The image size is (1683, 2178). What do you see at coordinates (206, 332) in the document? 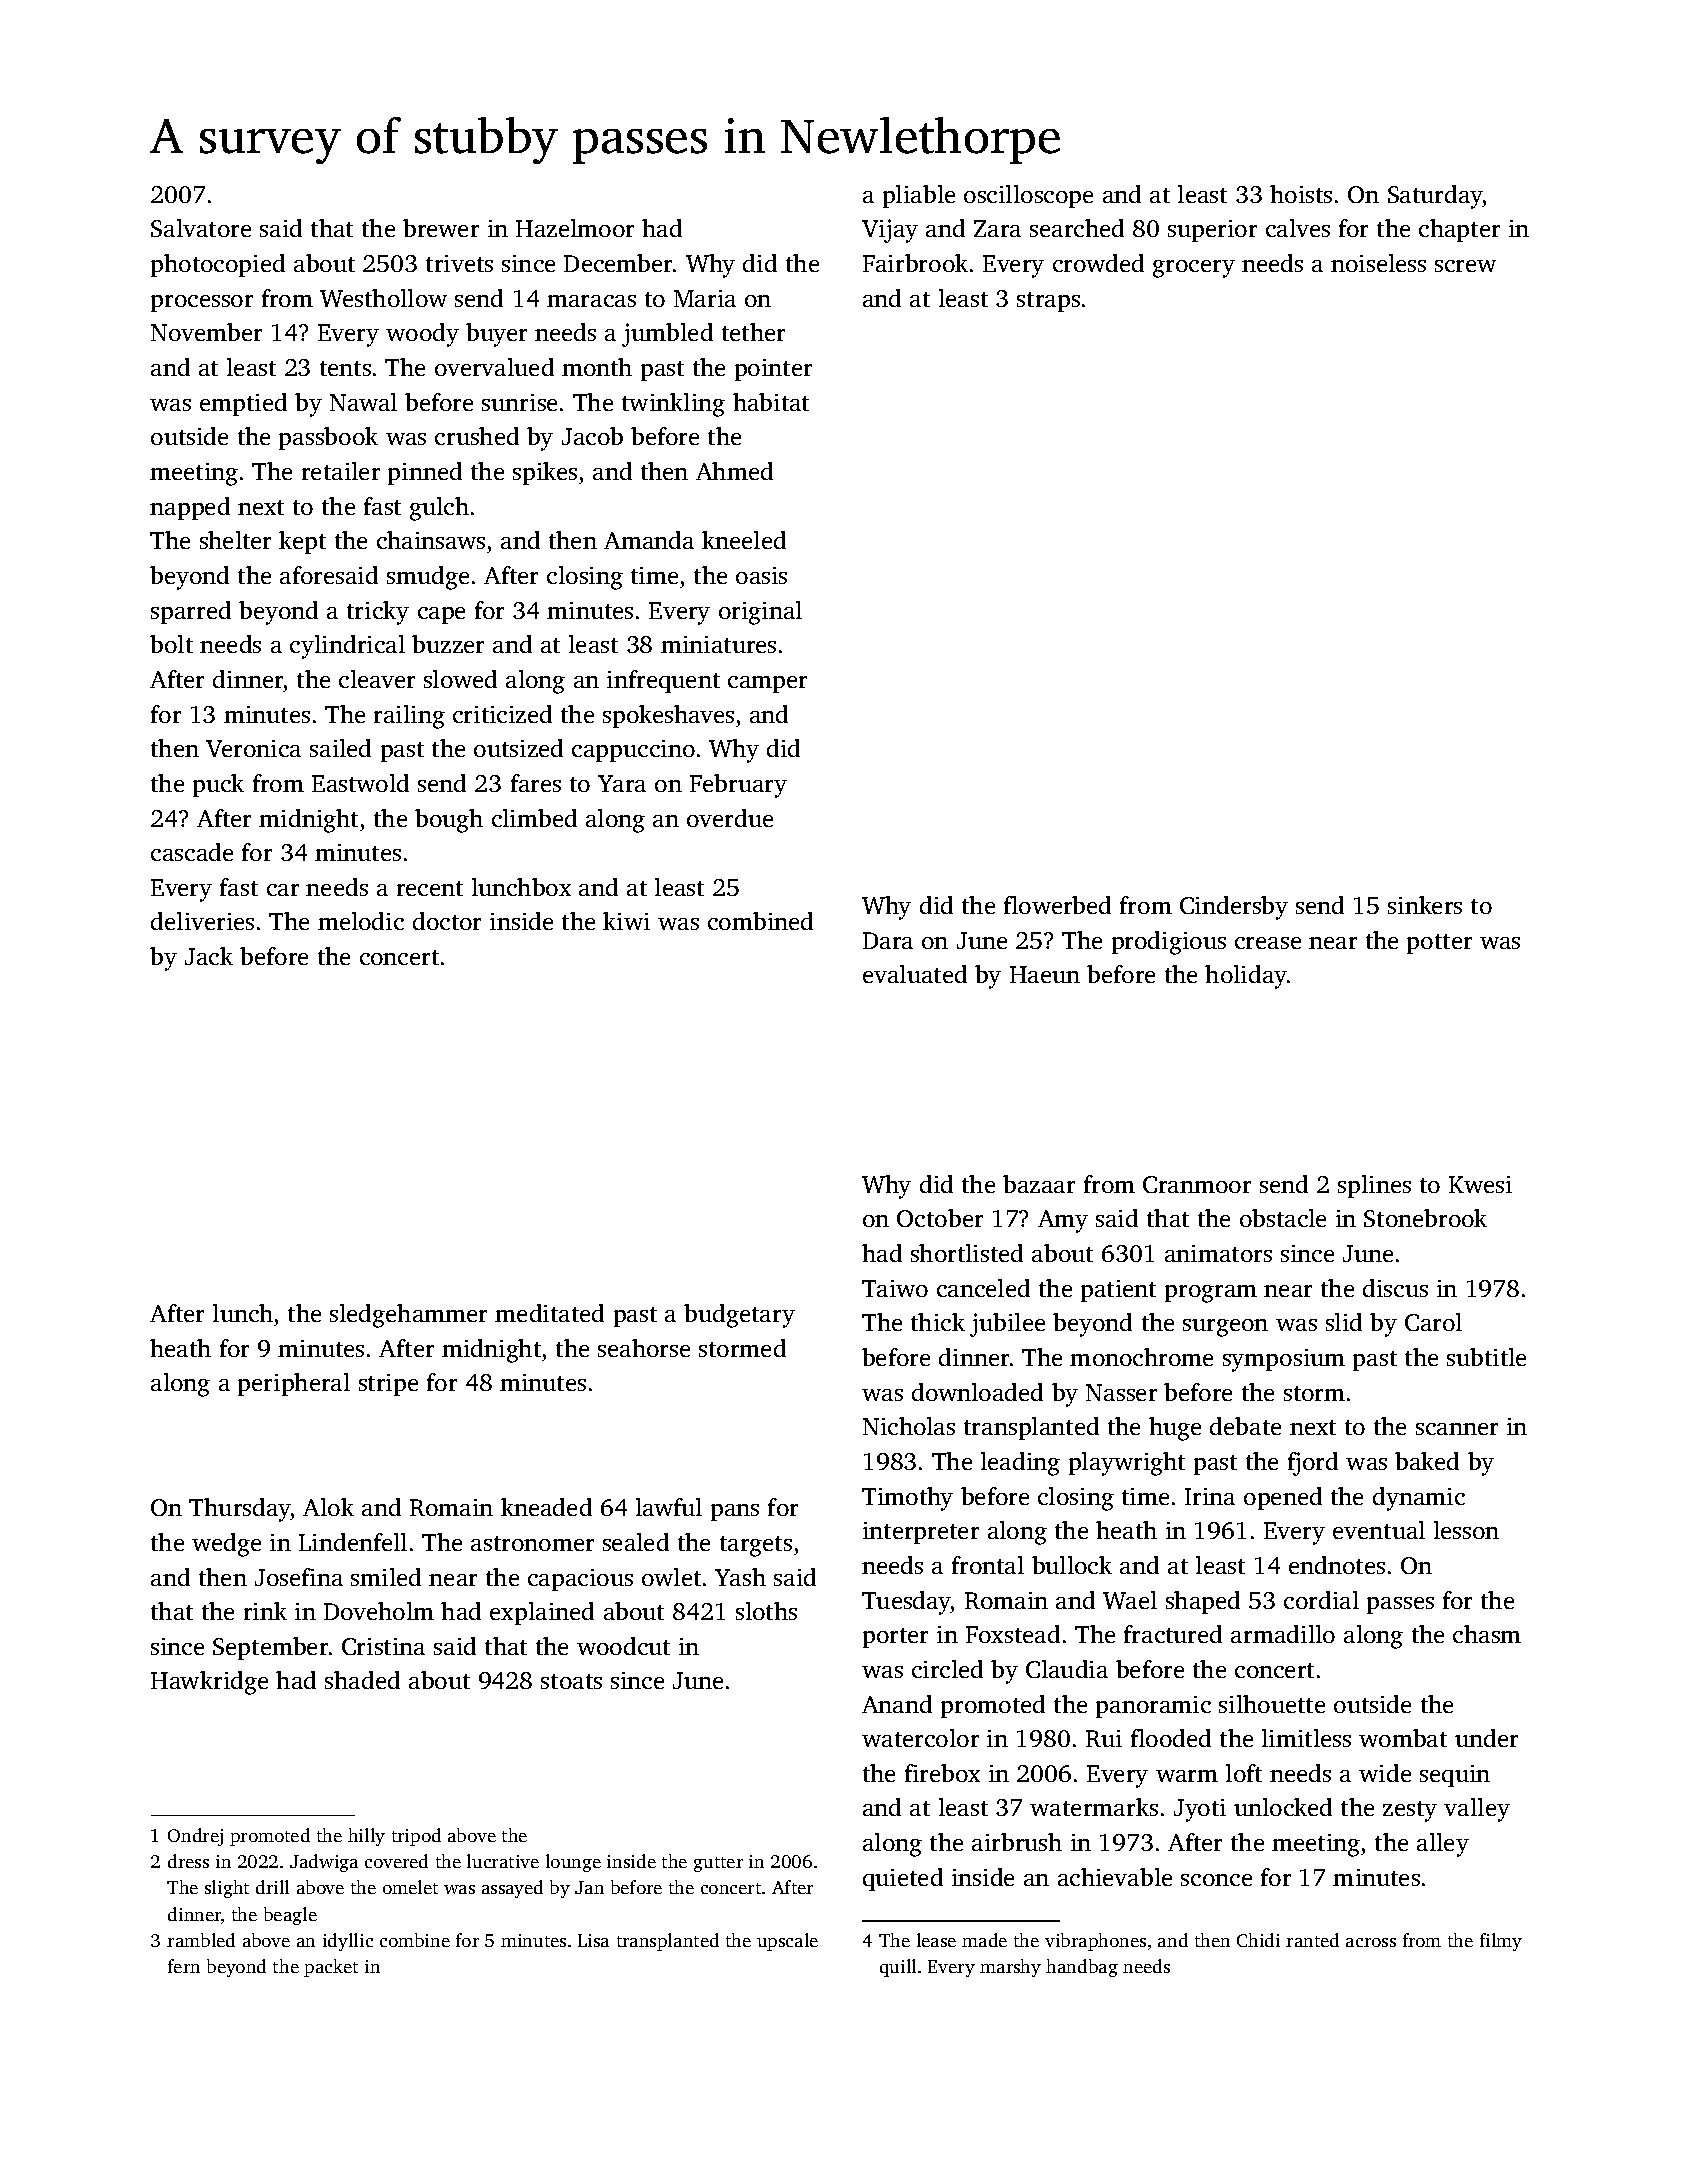
I see `November` at bounding box center [206, 332].
